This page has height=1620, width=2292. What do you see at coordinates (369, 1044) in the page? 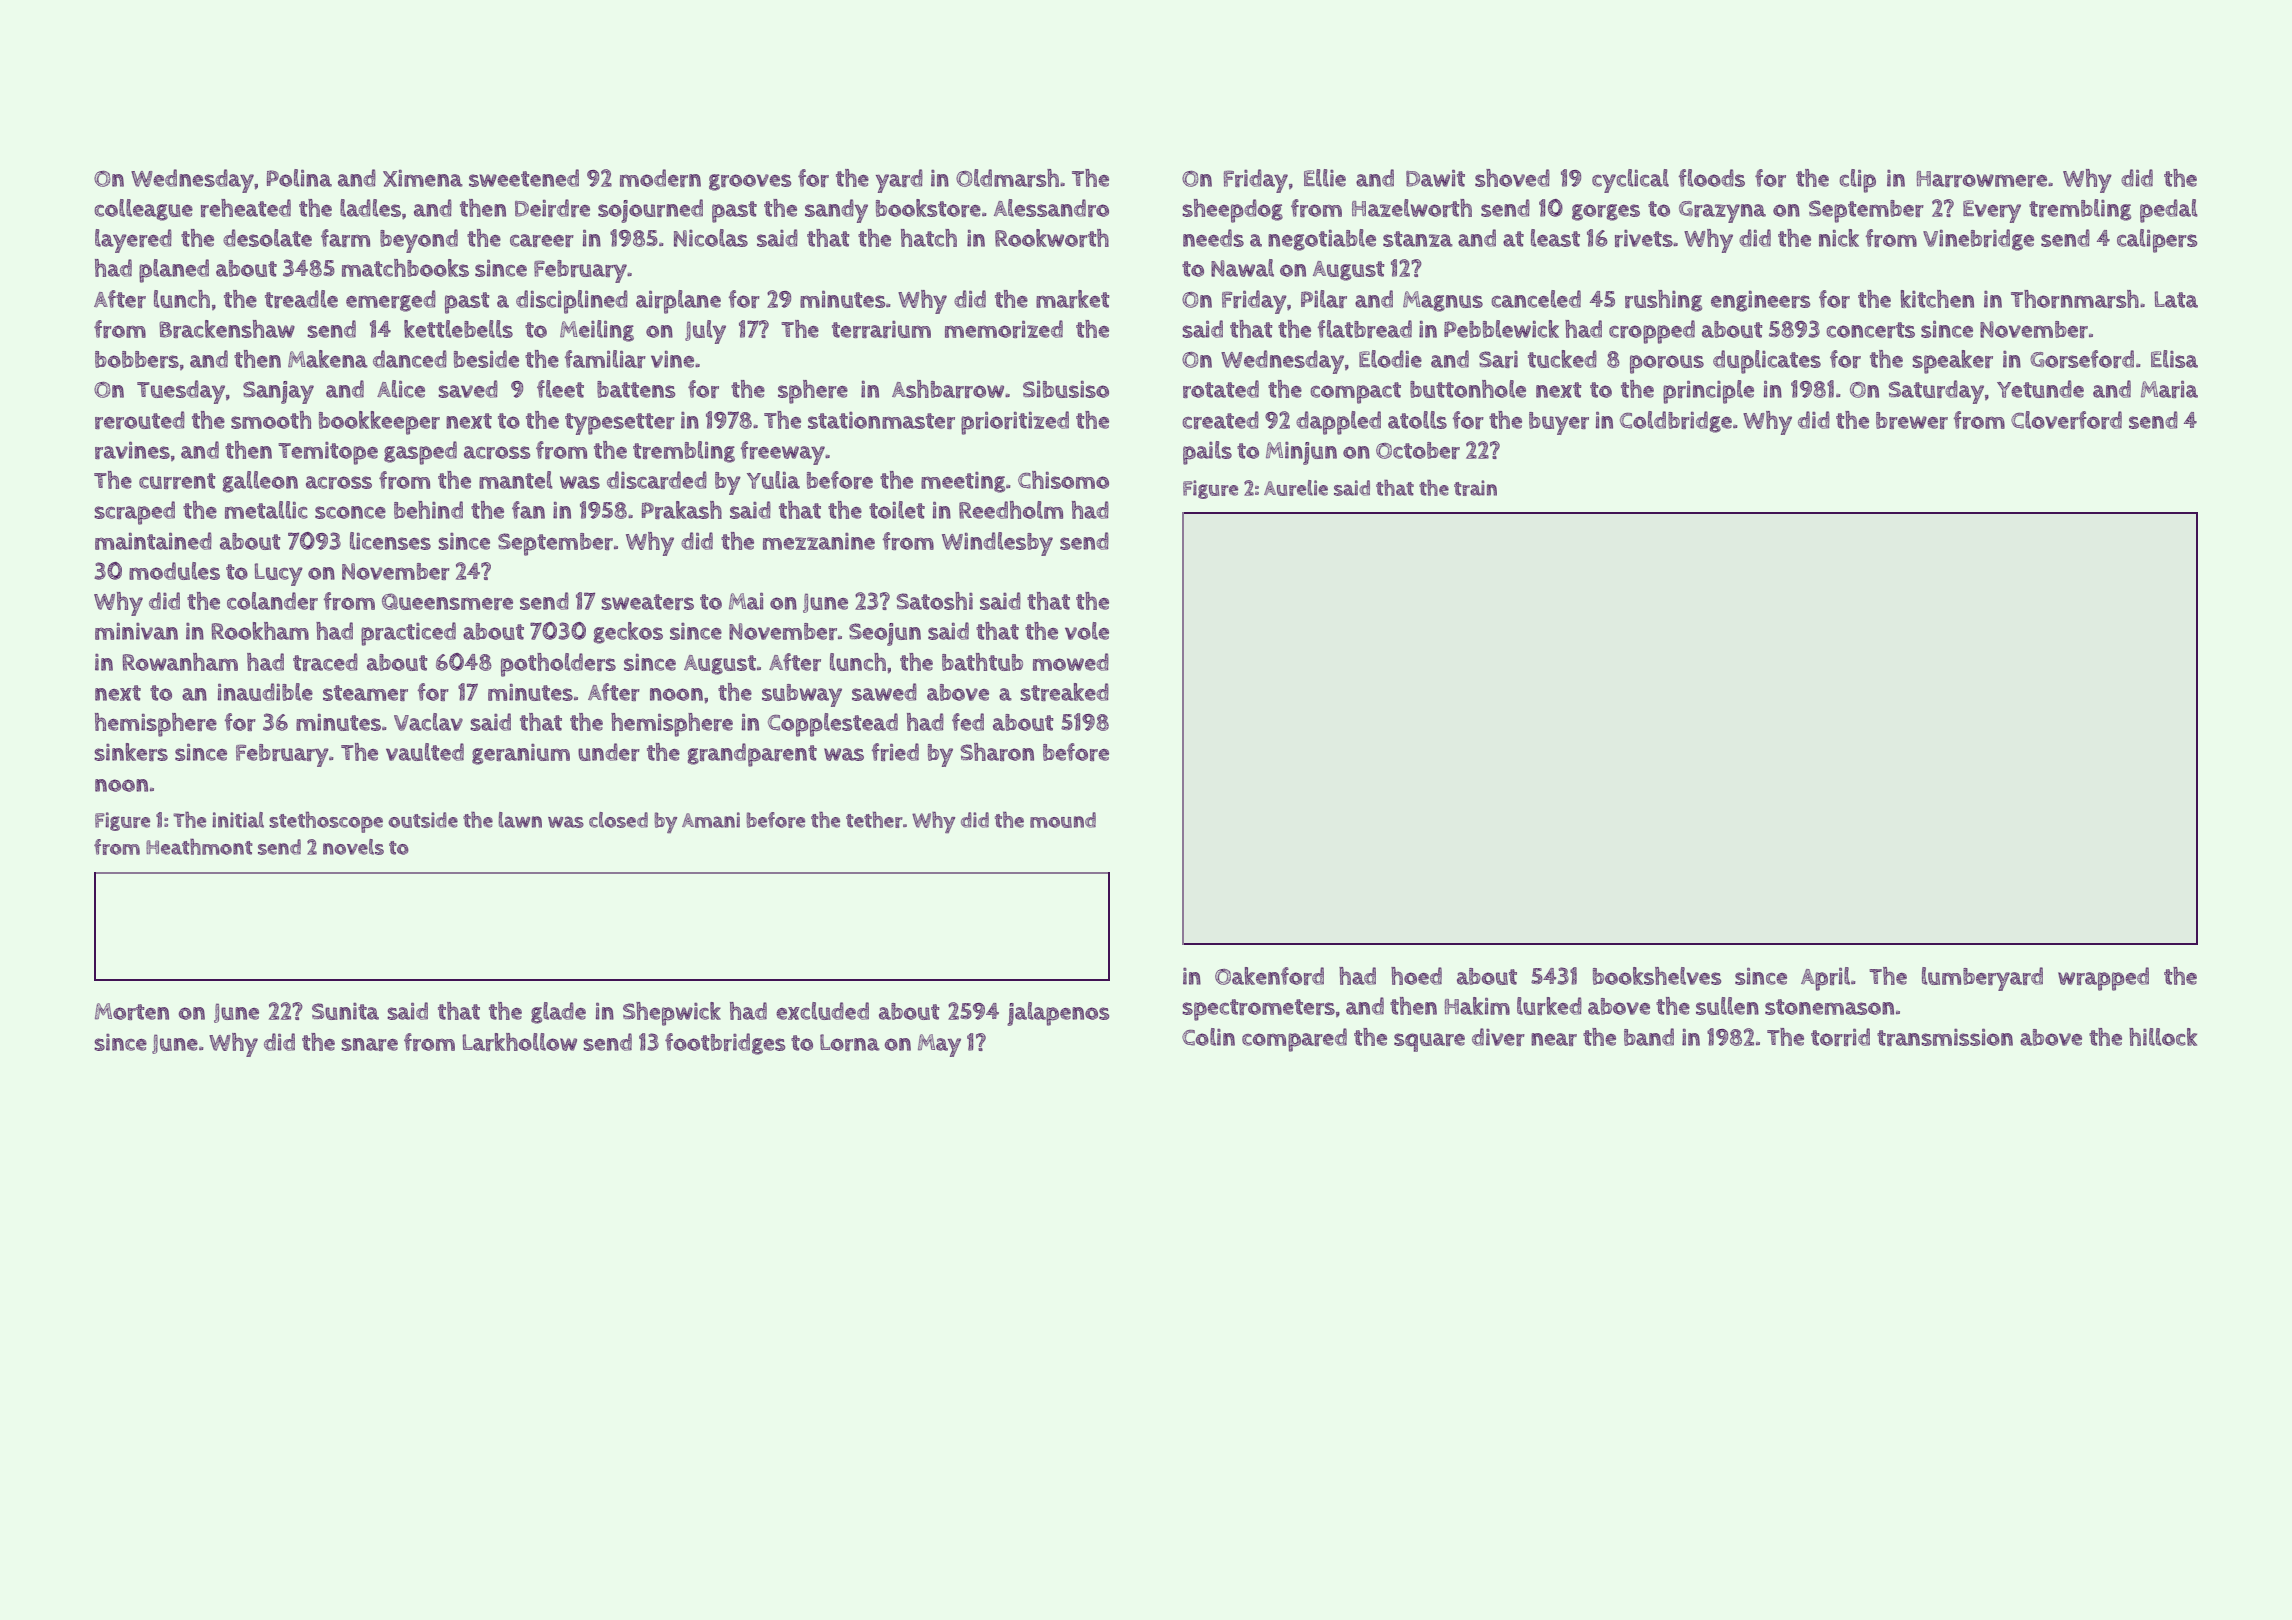
I see `snare` at bounding box center [369, 1044].
